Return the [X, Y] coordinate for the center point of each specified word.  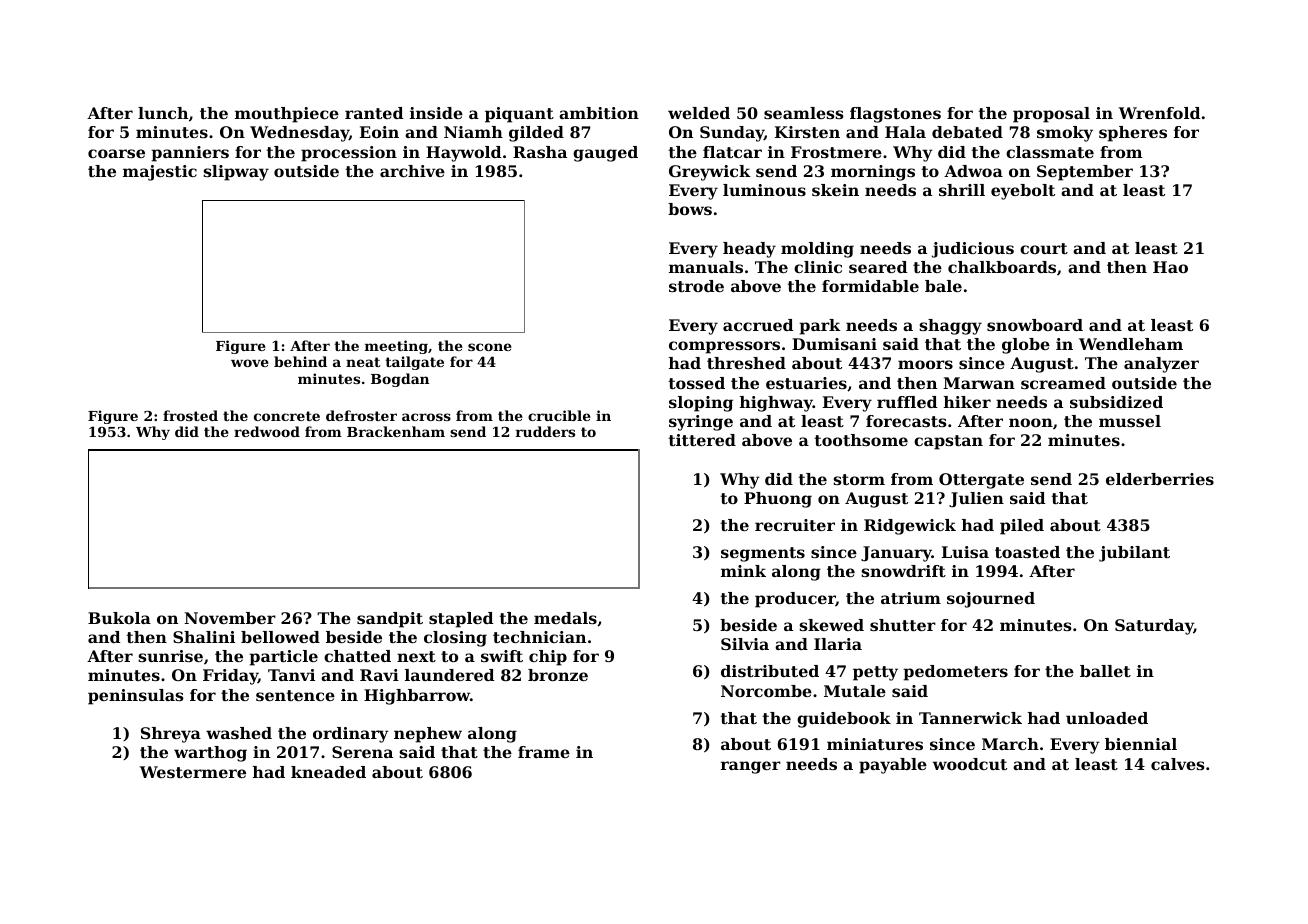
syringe [701, 423]
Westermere [193, 772]
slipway [236, 173]
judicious [973, 250]
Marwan [979, 383]
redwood [267, 431]
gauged [605, 154]
